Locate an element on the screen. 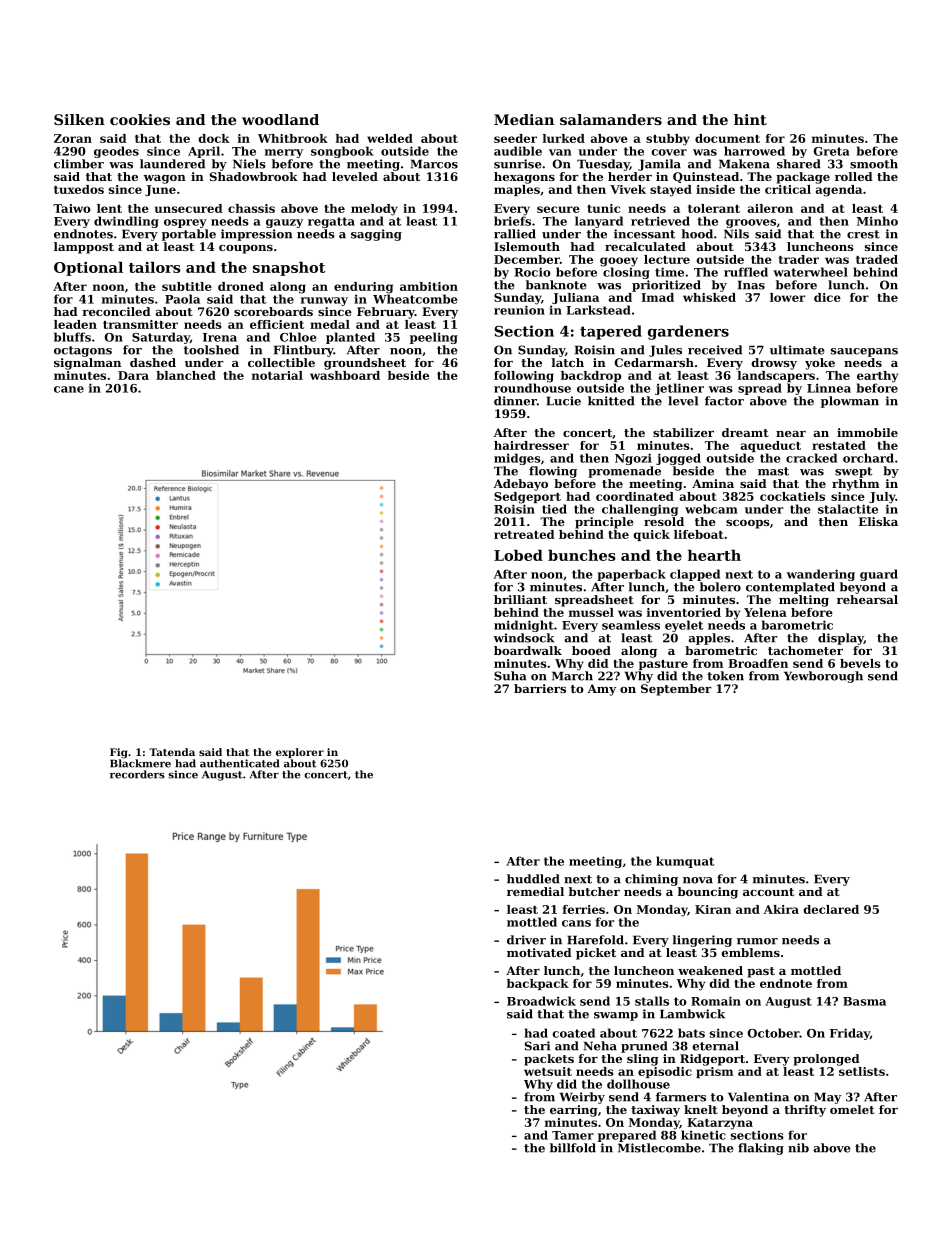  billfold is located at coordinates (573, 1148).
